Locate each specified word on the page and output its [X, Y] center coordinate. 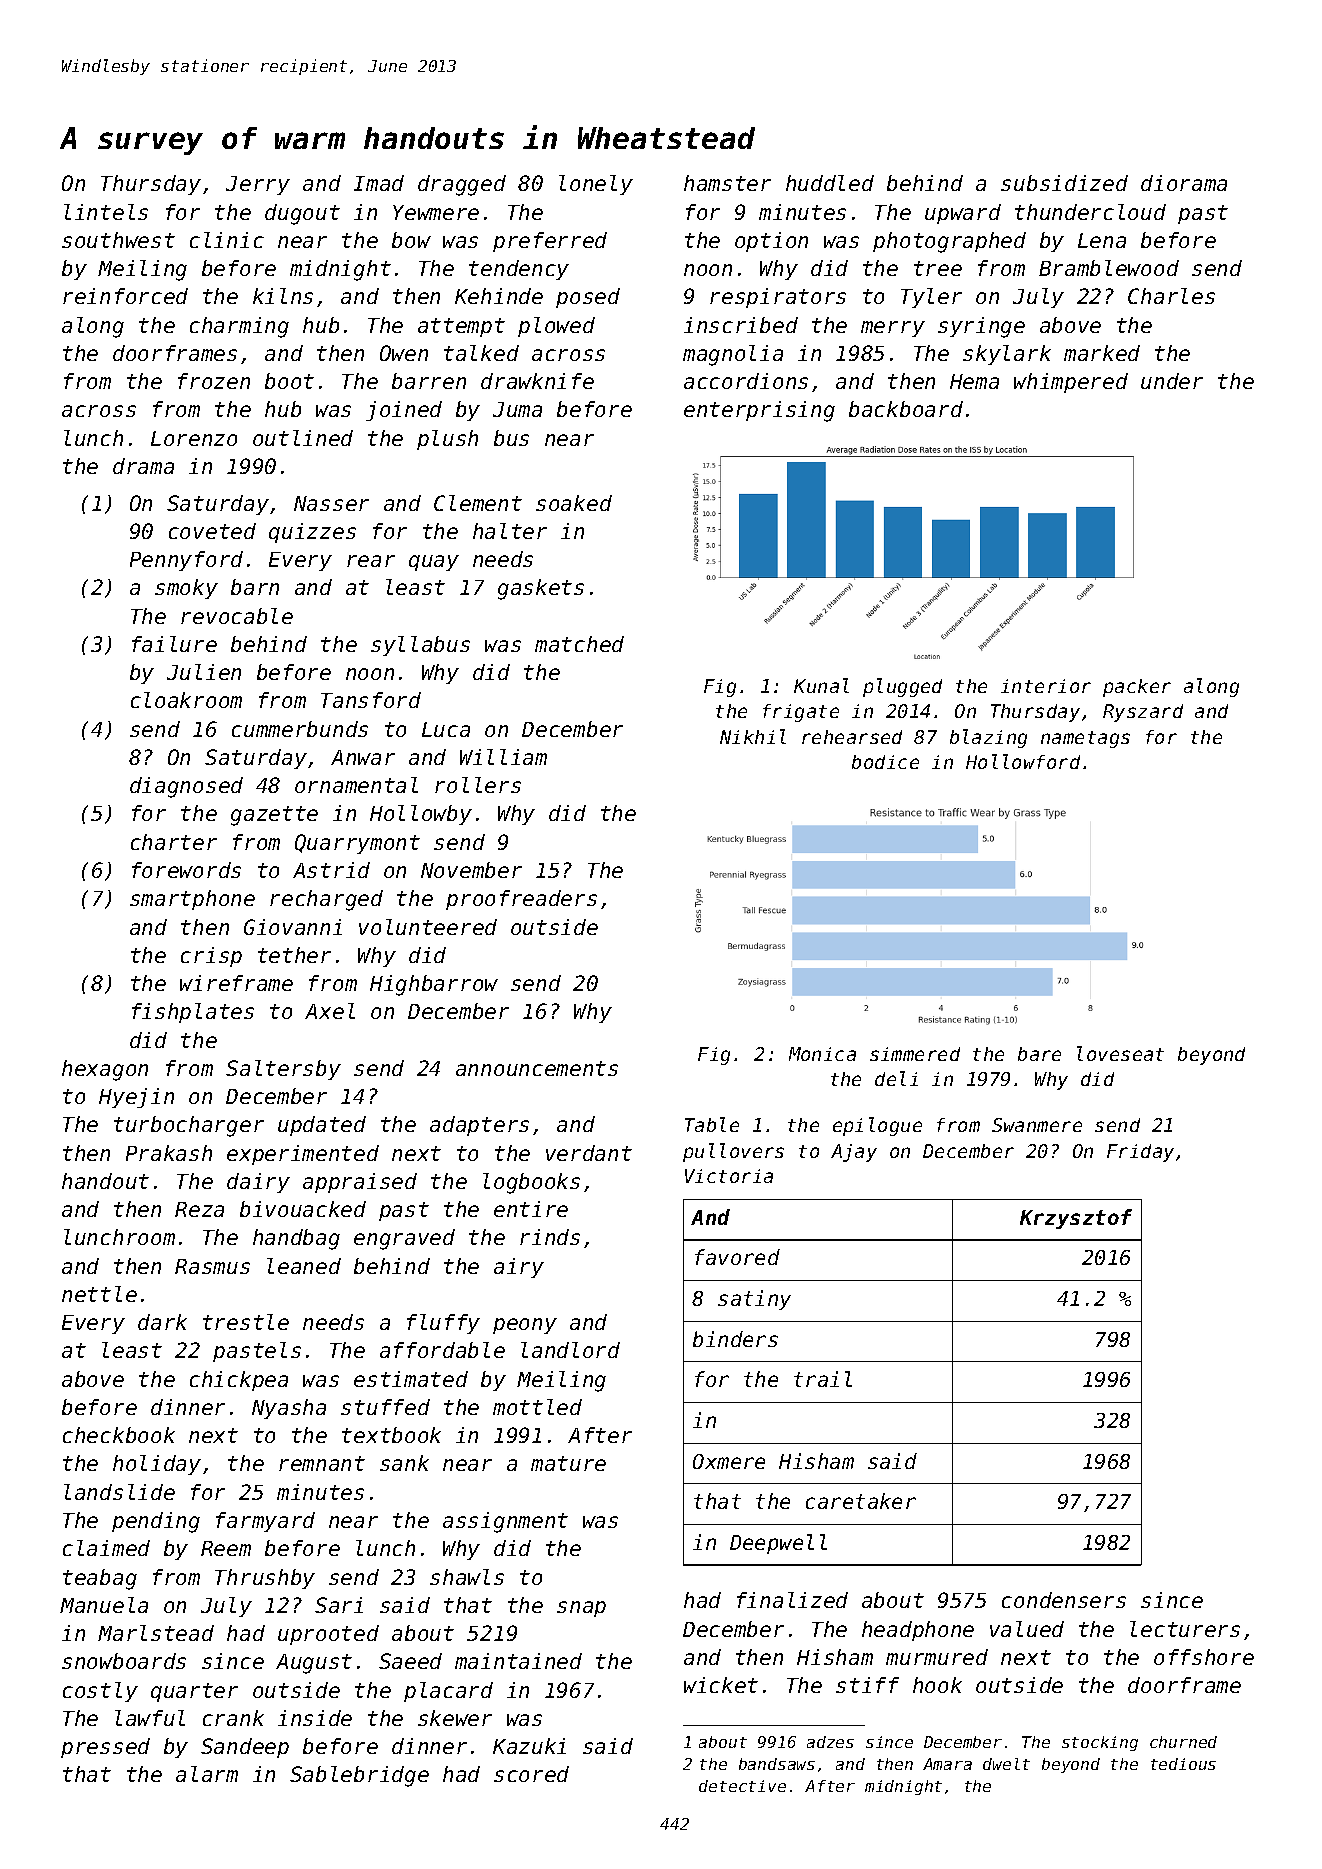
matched [579, 644]
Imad [379, 183]
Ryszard [1143, 713]
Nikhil [753, 736]
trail [823, 1379]
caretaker [861, 1501]
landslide [119, 1492]
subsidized [1064, 183]
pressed [105, 1748]
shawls [467, 1577]
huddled [830, 183]
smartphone [192, 900]
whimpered [1071, 383]
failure [174, 644]
